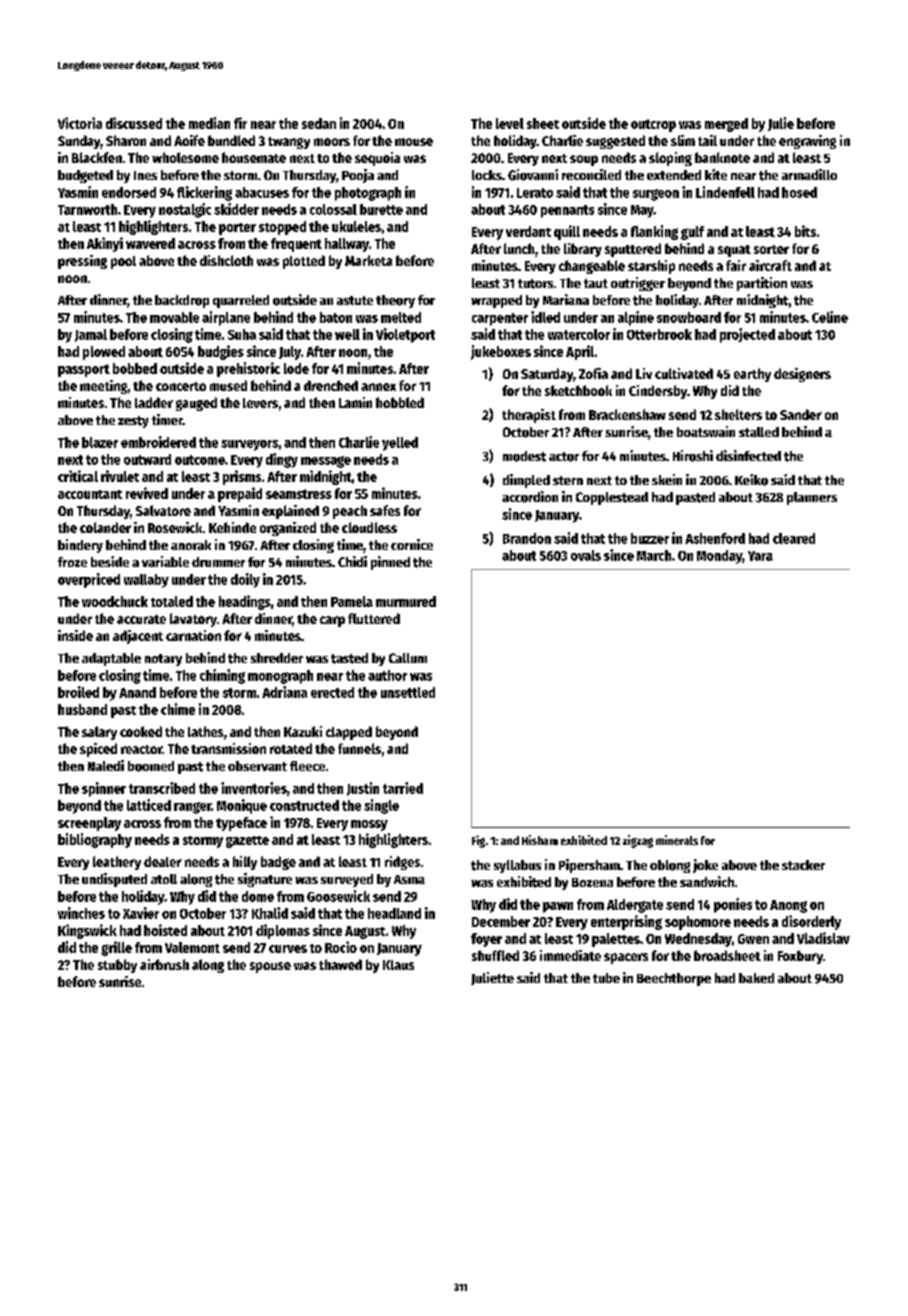 This page has height=1316, width=908. I want to click on transmission, so click(228, 748).
